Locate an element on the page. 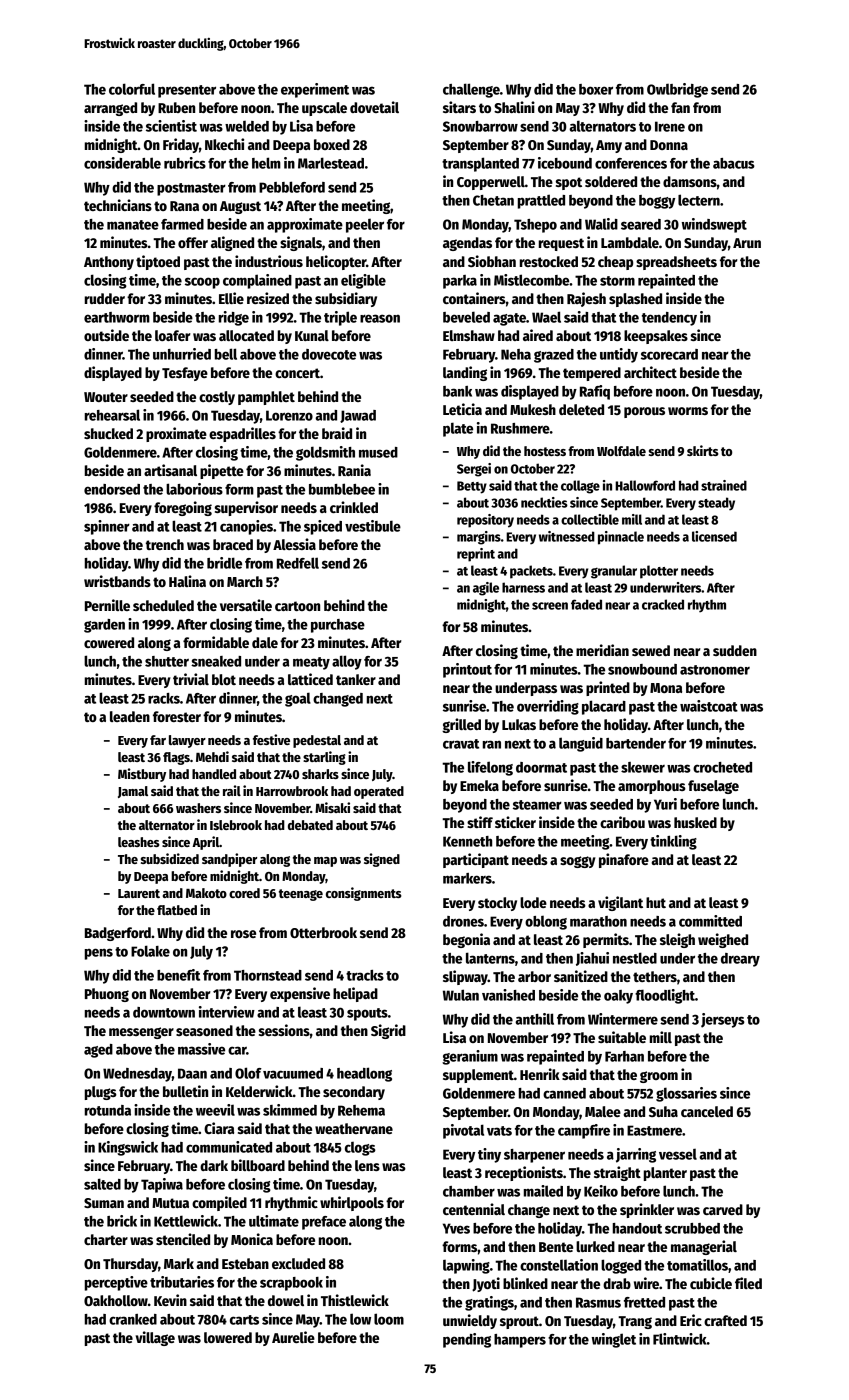  manatee is located at coordinates (133, 225).
